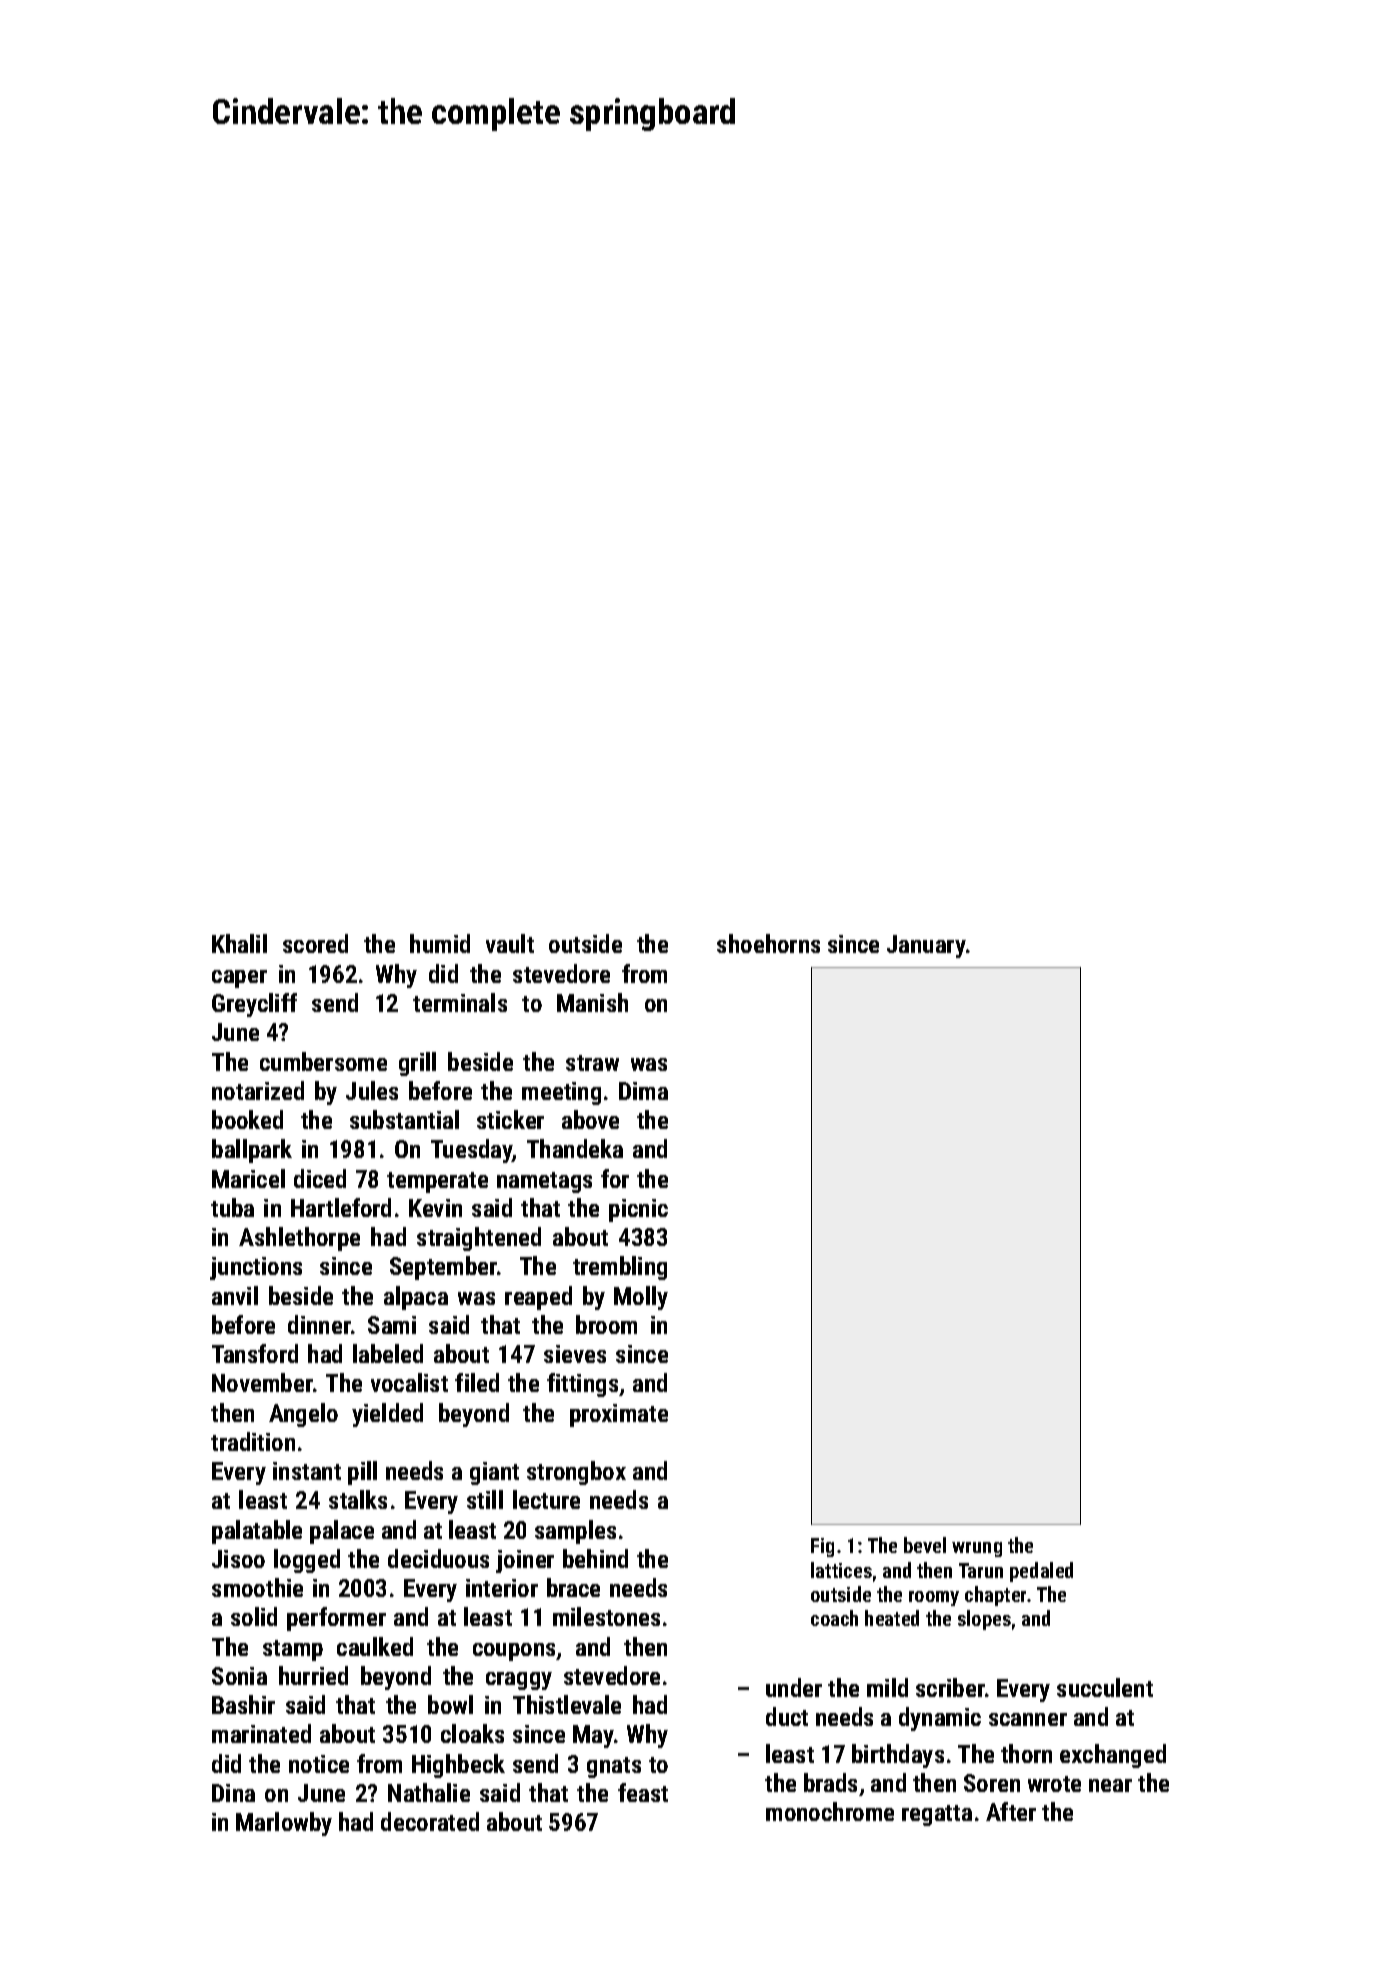  What do you see at coordinates (293, 1650) in the page?
I see `stamp` at bounding box center [293, 1650].
